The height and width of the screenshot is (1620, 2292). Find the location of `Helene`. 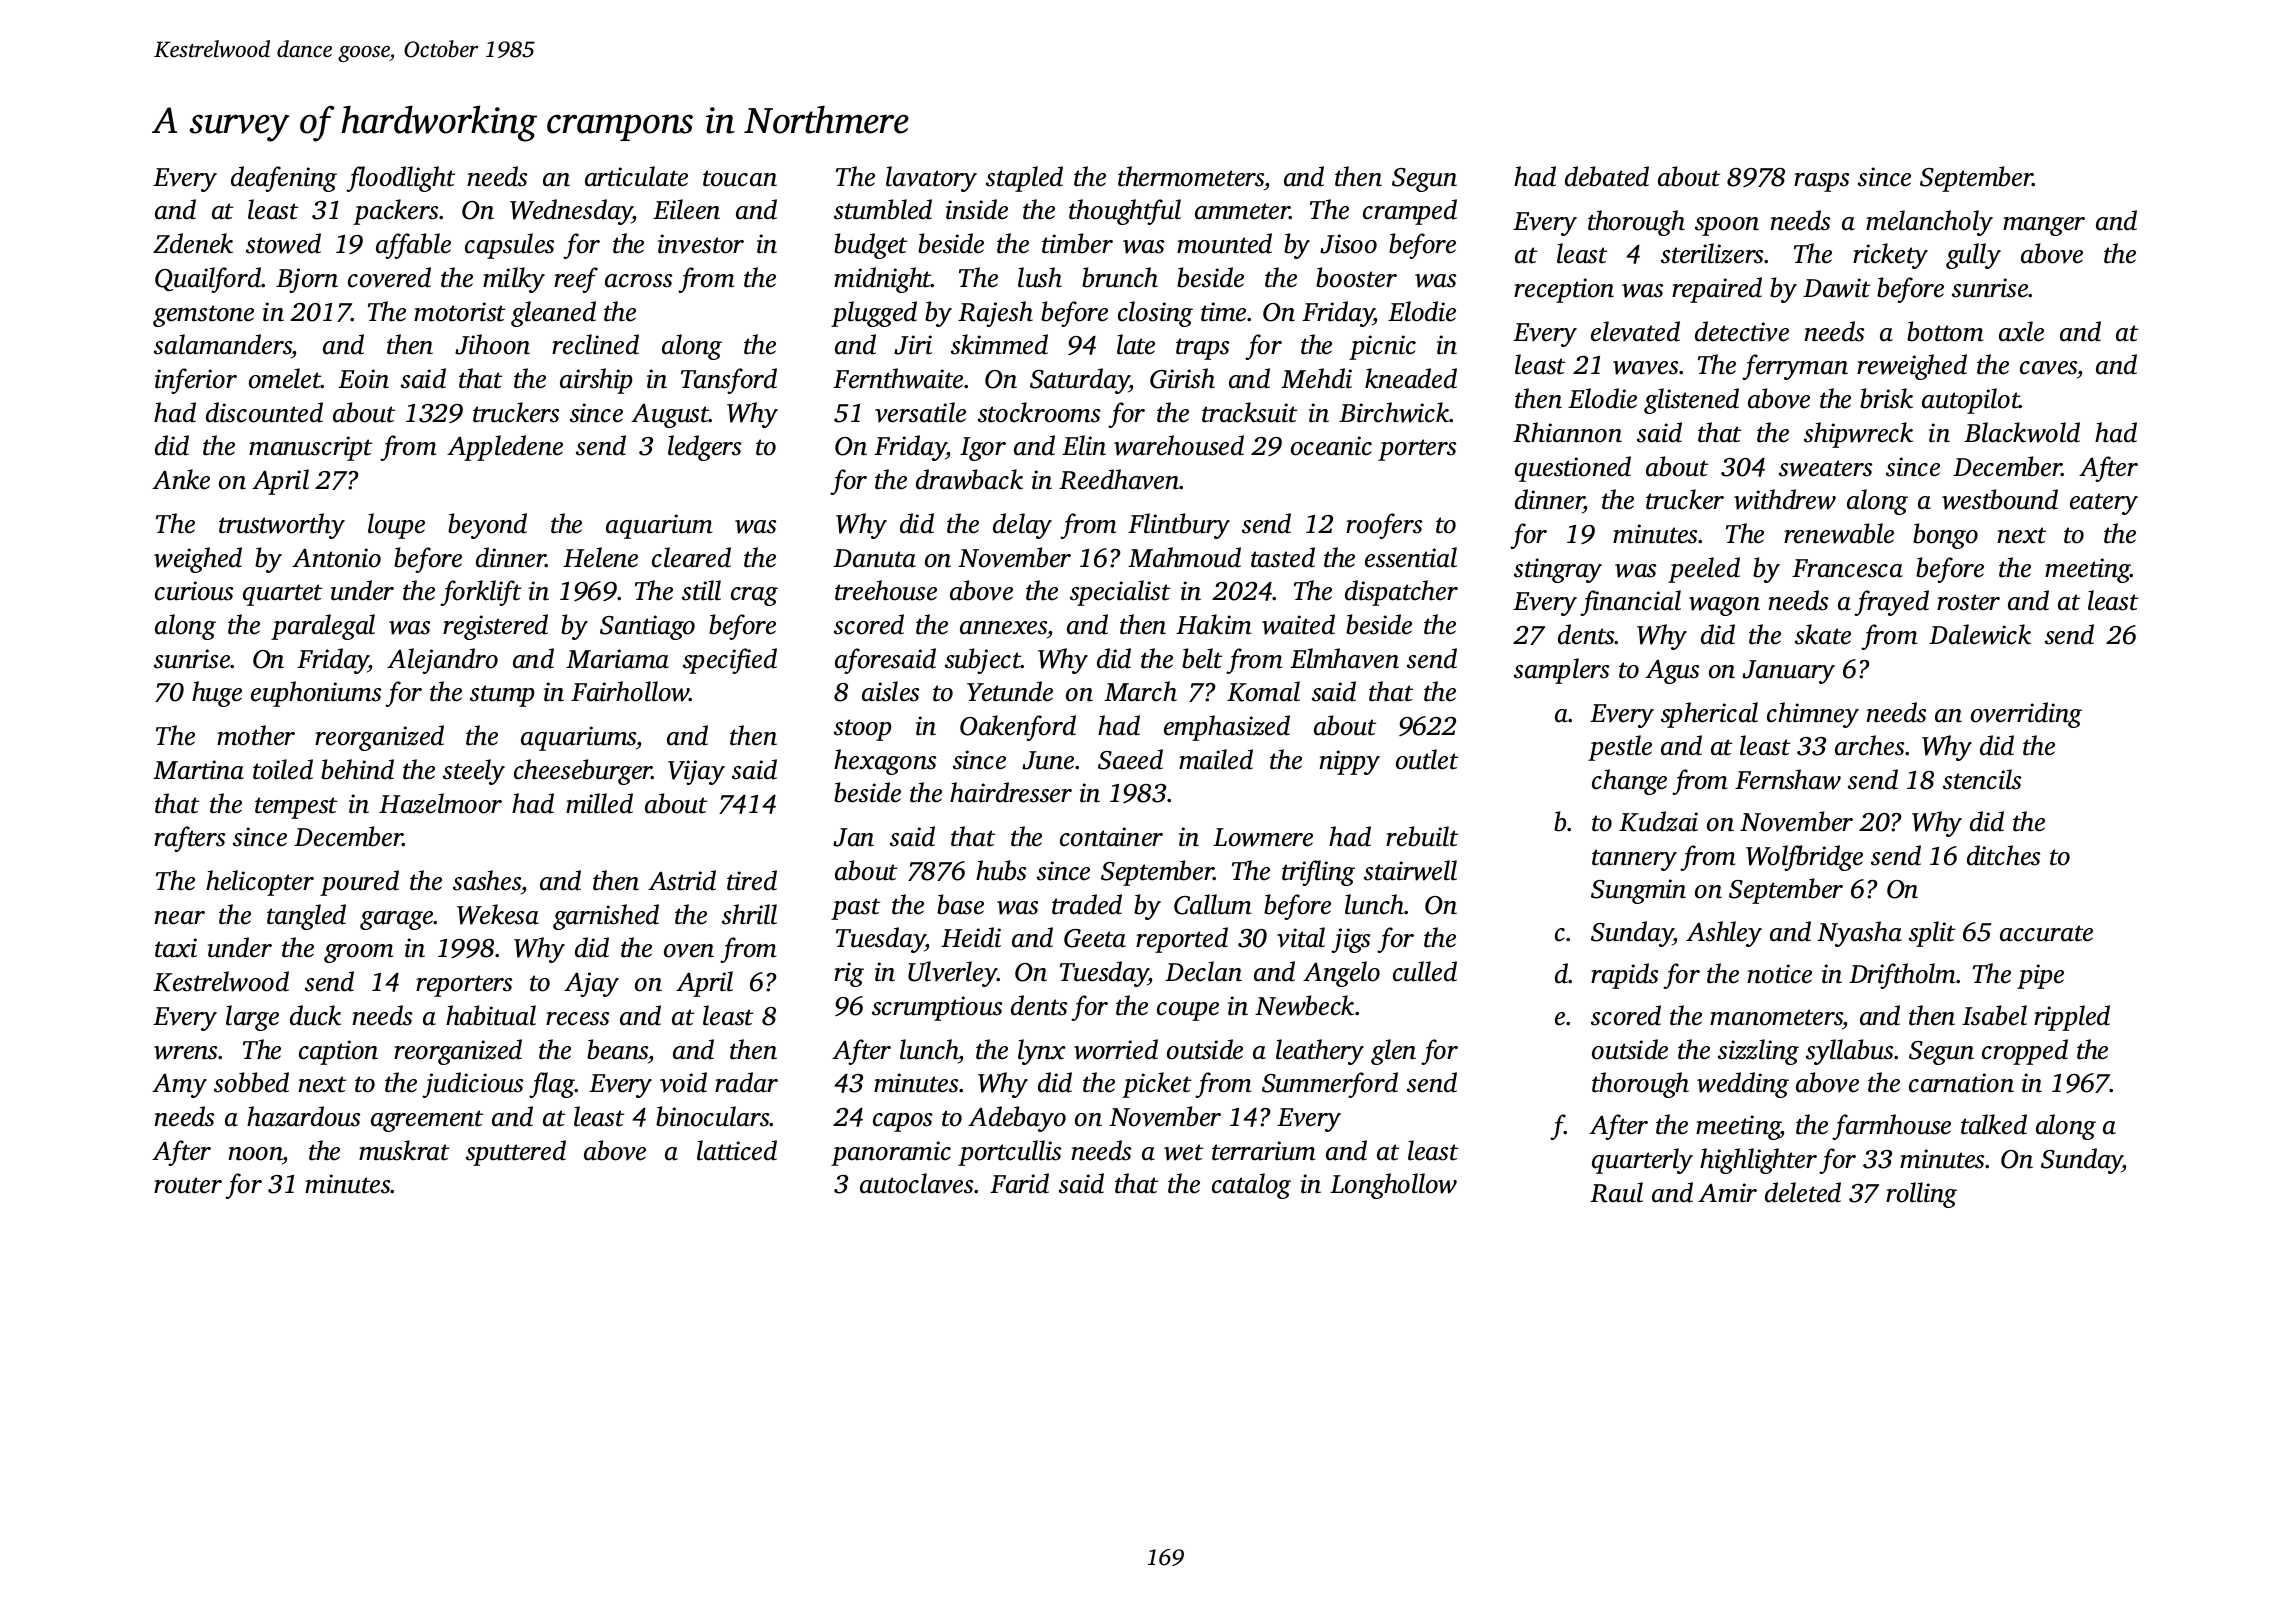

Helene is located at coordinates (600, 557).
